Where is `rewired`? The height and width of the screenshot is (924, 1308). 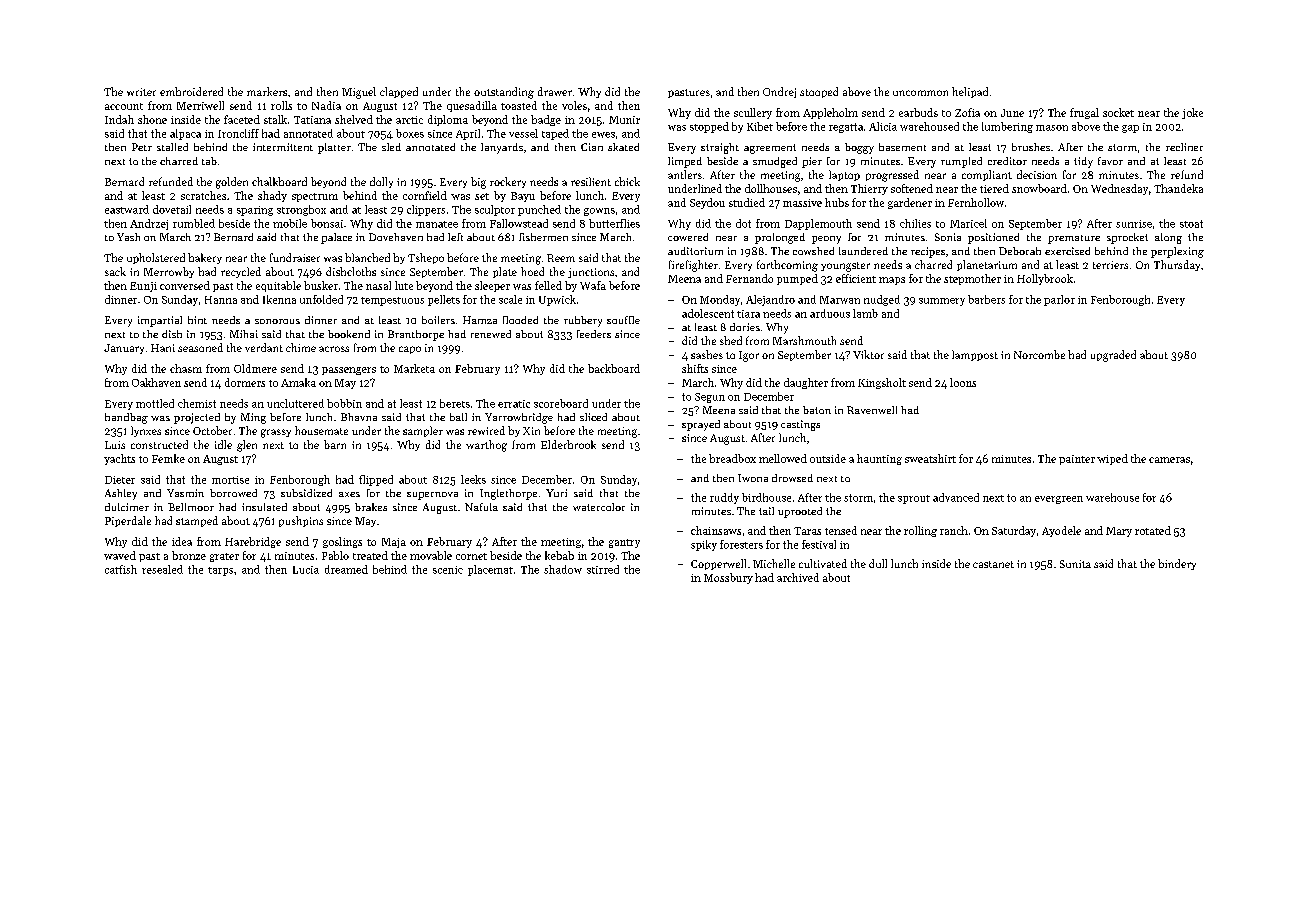
rewired is located at coordinates (486, 430).
